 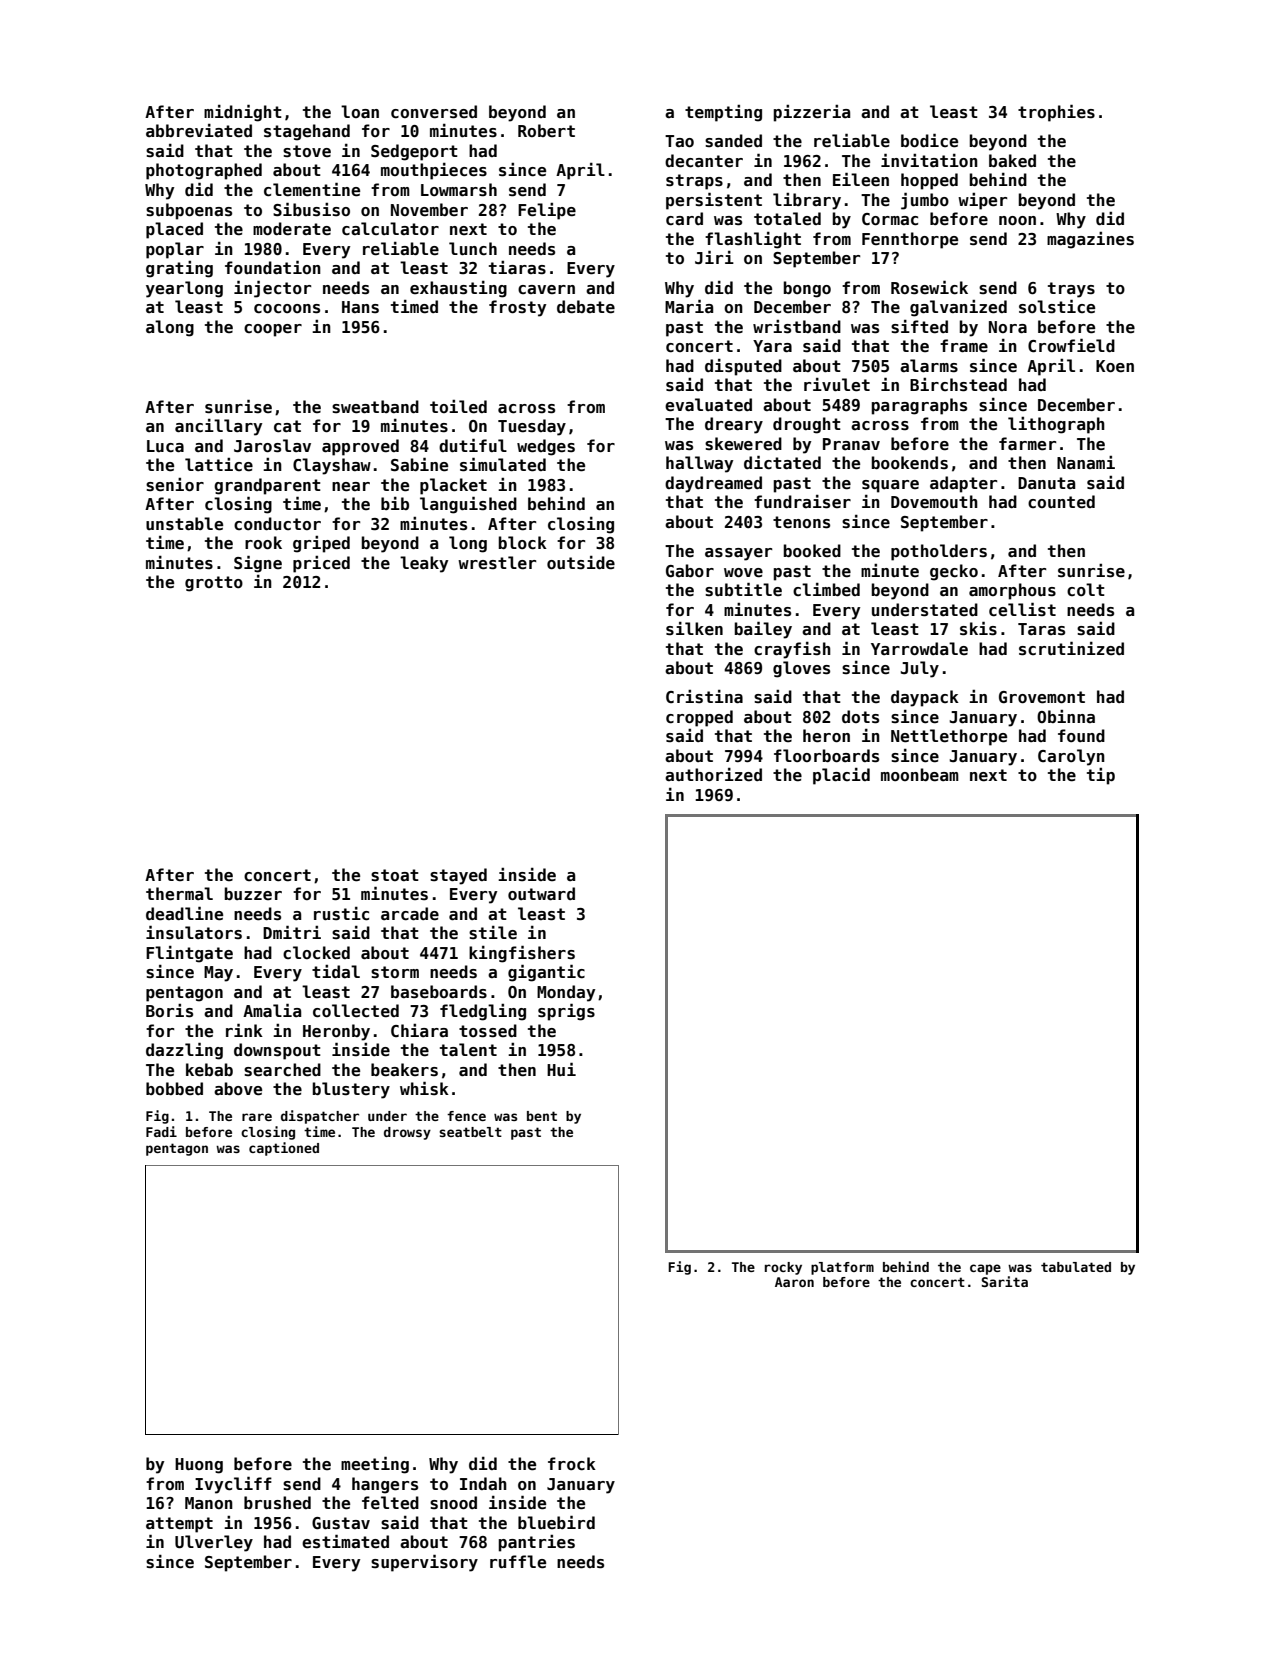 What do you see at coordinates (243, 113) in the screenshot?
I see `midnight` at bounding box center [243, 113].
